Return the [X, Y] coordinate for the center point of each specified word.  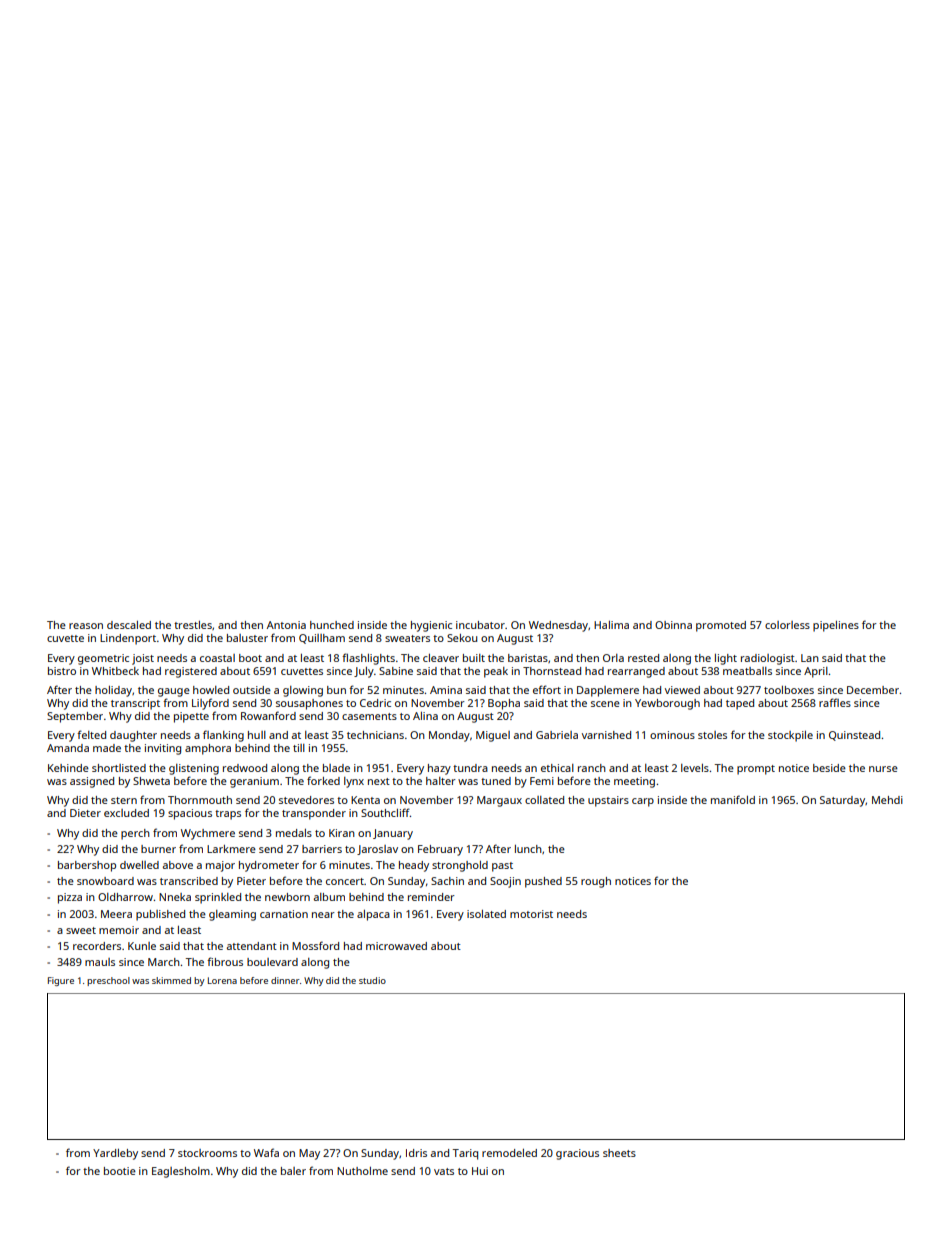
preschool [108, 981]
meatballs [747, 671]
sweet [81, 930]
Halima [611, 625]
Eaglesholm [181, 1172]
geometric [103, 659]
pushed [543, 882]
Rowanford [268, 715]
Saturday [842, 801]
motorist [531, 914]
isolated [486, 914]
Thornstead [552, 671]
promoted [721, 626]
